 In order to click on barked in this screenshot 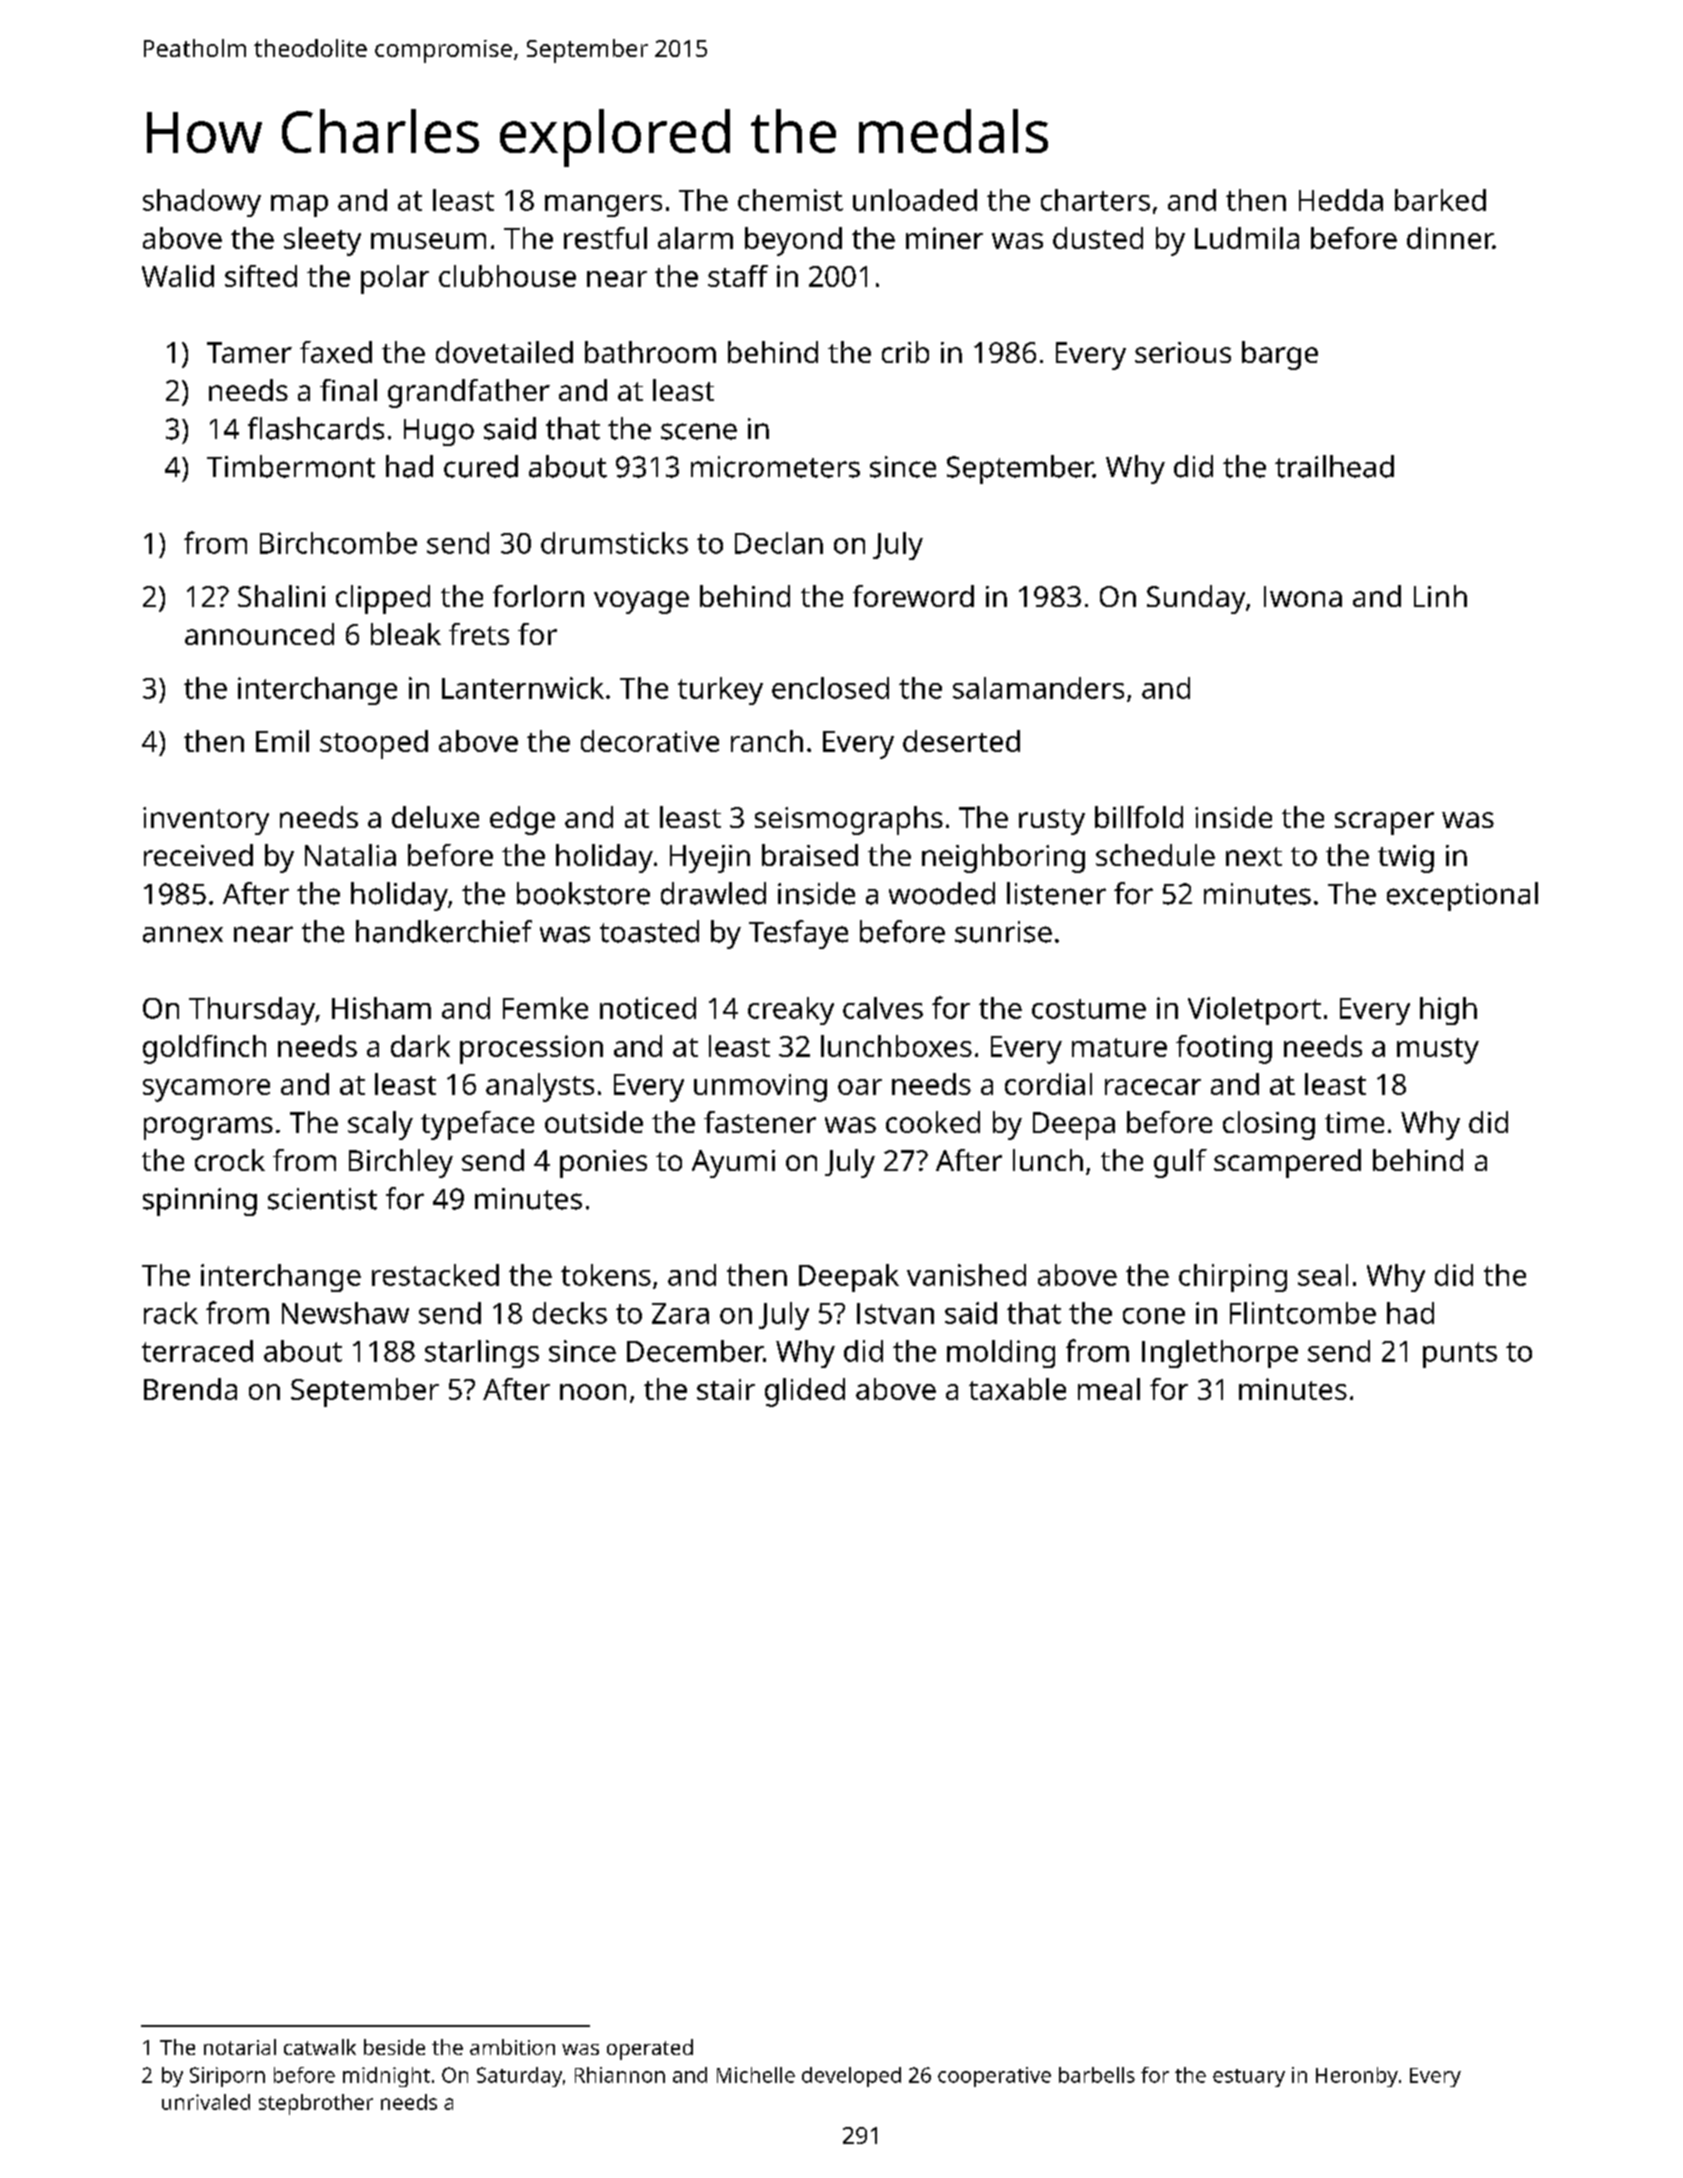, I will do `click(1440, 200)`.
